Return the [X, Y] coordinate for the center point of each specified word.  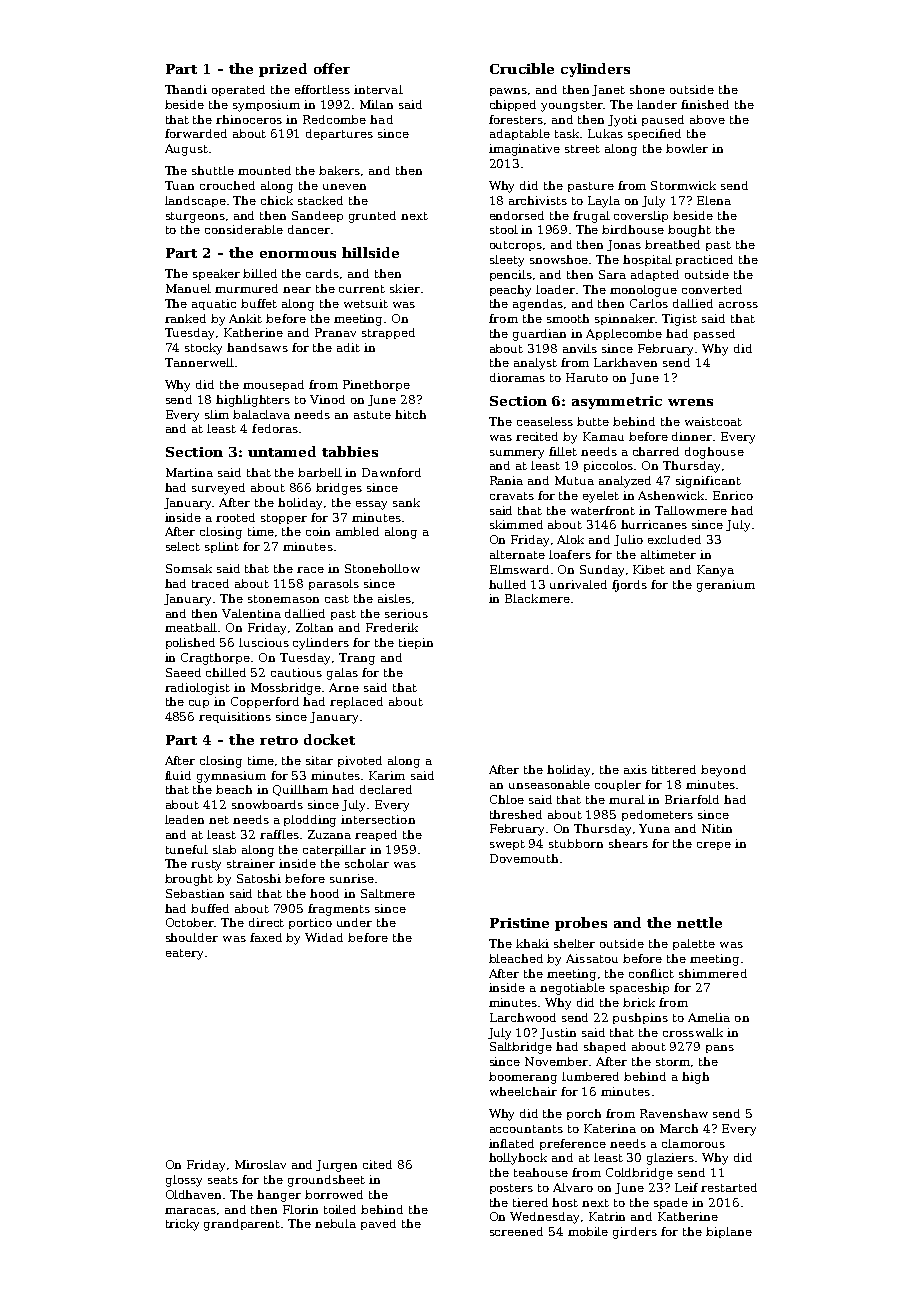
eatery [184, 954]
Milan [376, 104]
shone [647, 89]
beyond [723, 771]
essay [371, 505]
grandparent [243, 1225]
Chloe [507, 799]
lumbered [590, 1076]
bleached [516, 958]
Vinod [327, 399]
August [186, 150]
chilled [226, 672]
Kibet [649, 569]
